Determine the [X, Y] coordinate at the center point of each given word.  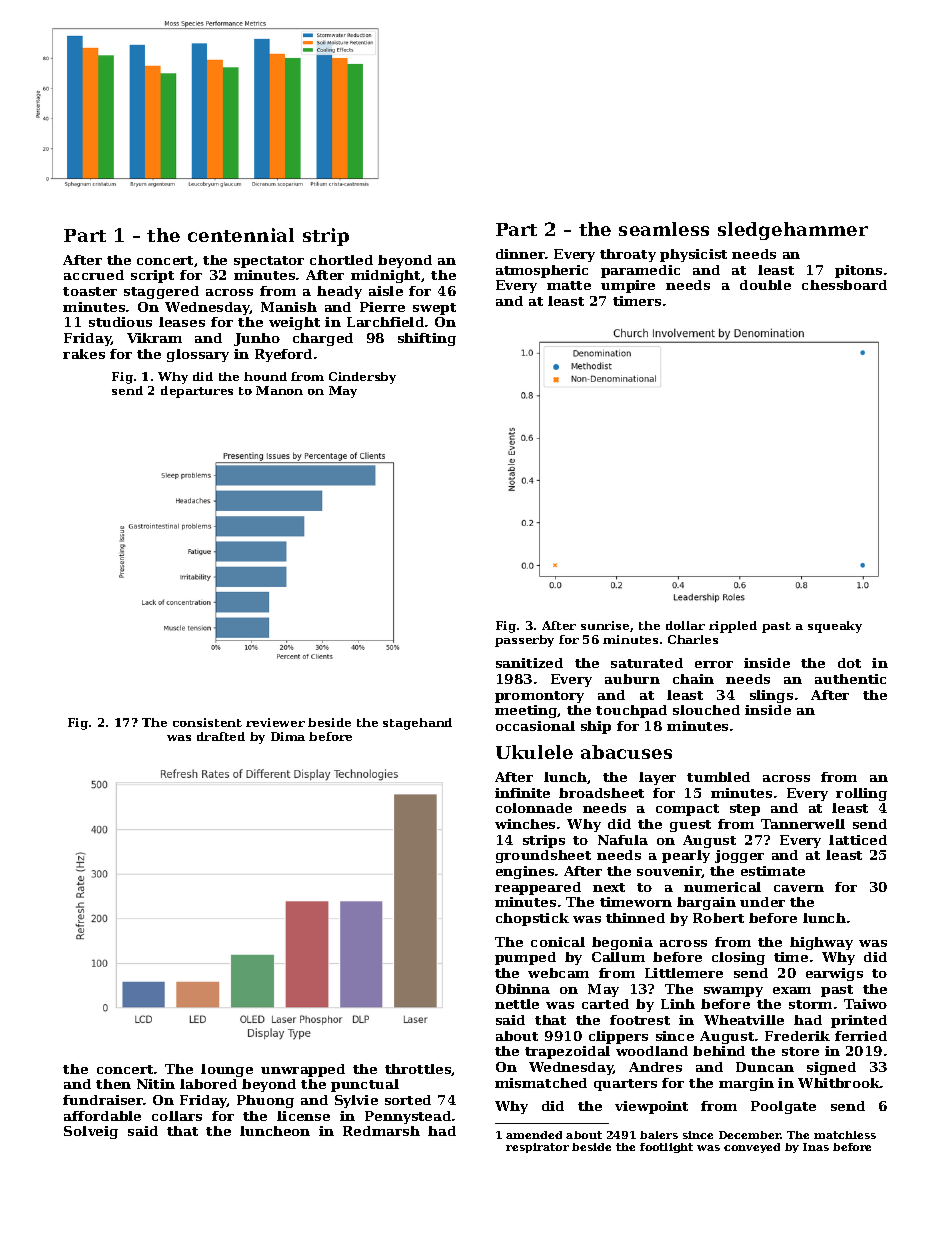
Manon [279, 390]
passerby [524, 641]
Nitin [156, 1084]
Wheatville [744, 1020]
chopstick [532, 919]
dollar [685, 625]
